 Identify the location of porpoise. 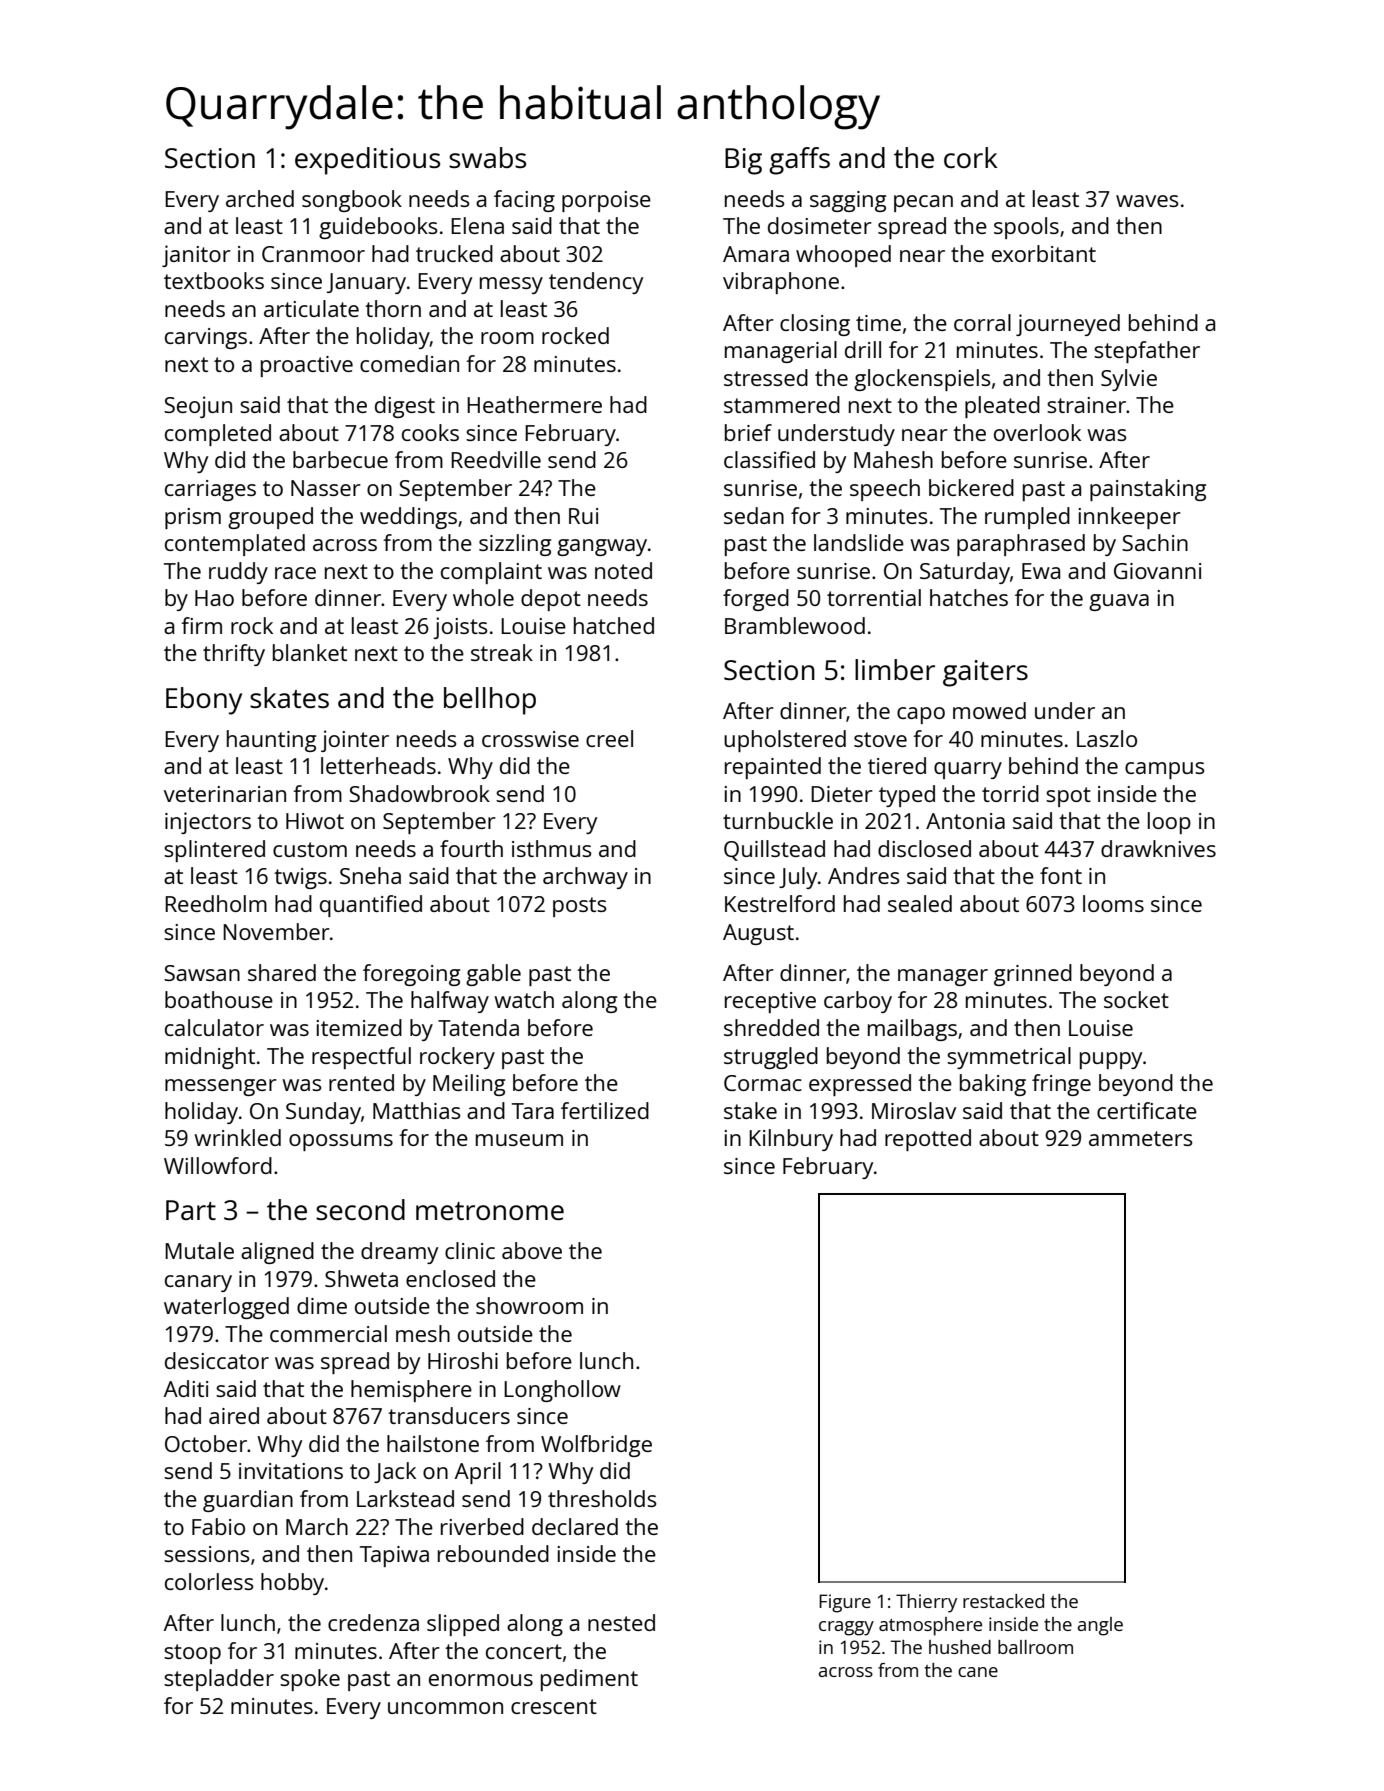
(606, 201).
